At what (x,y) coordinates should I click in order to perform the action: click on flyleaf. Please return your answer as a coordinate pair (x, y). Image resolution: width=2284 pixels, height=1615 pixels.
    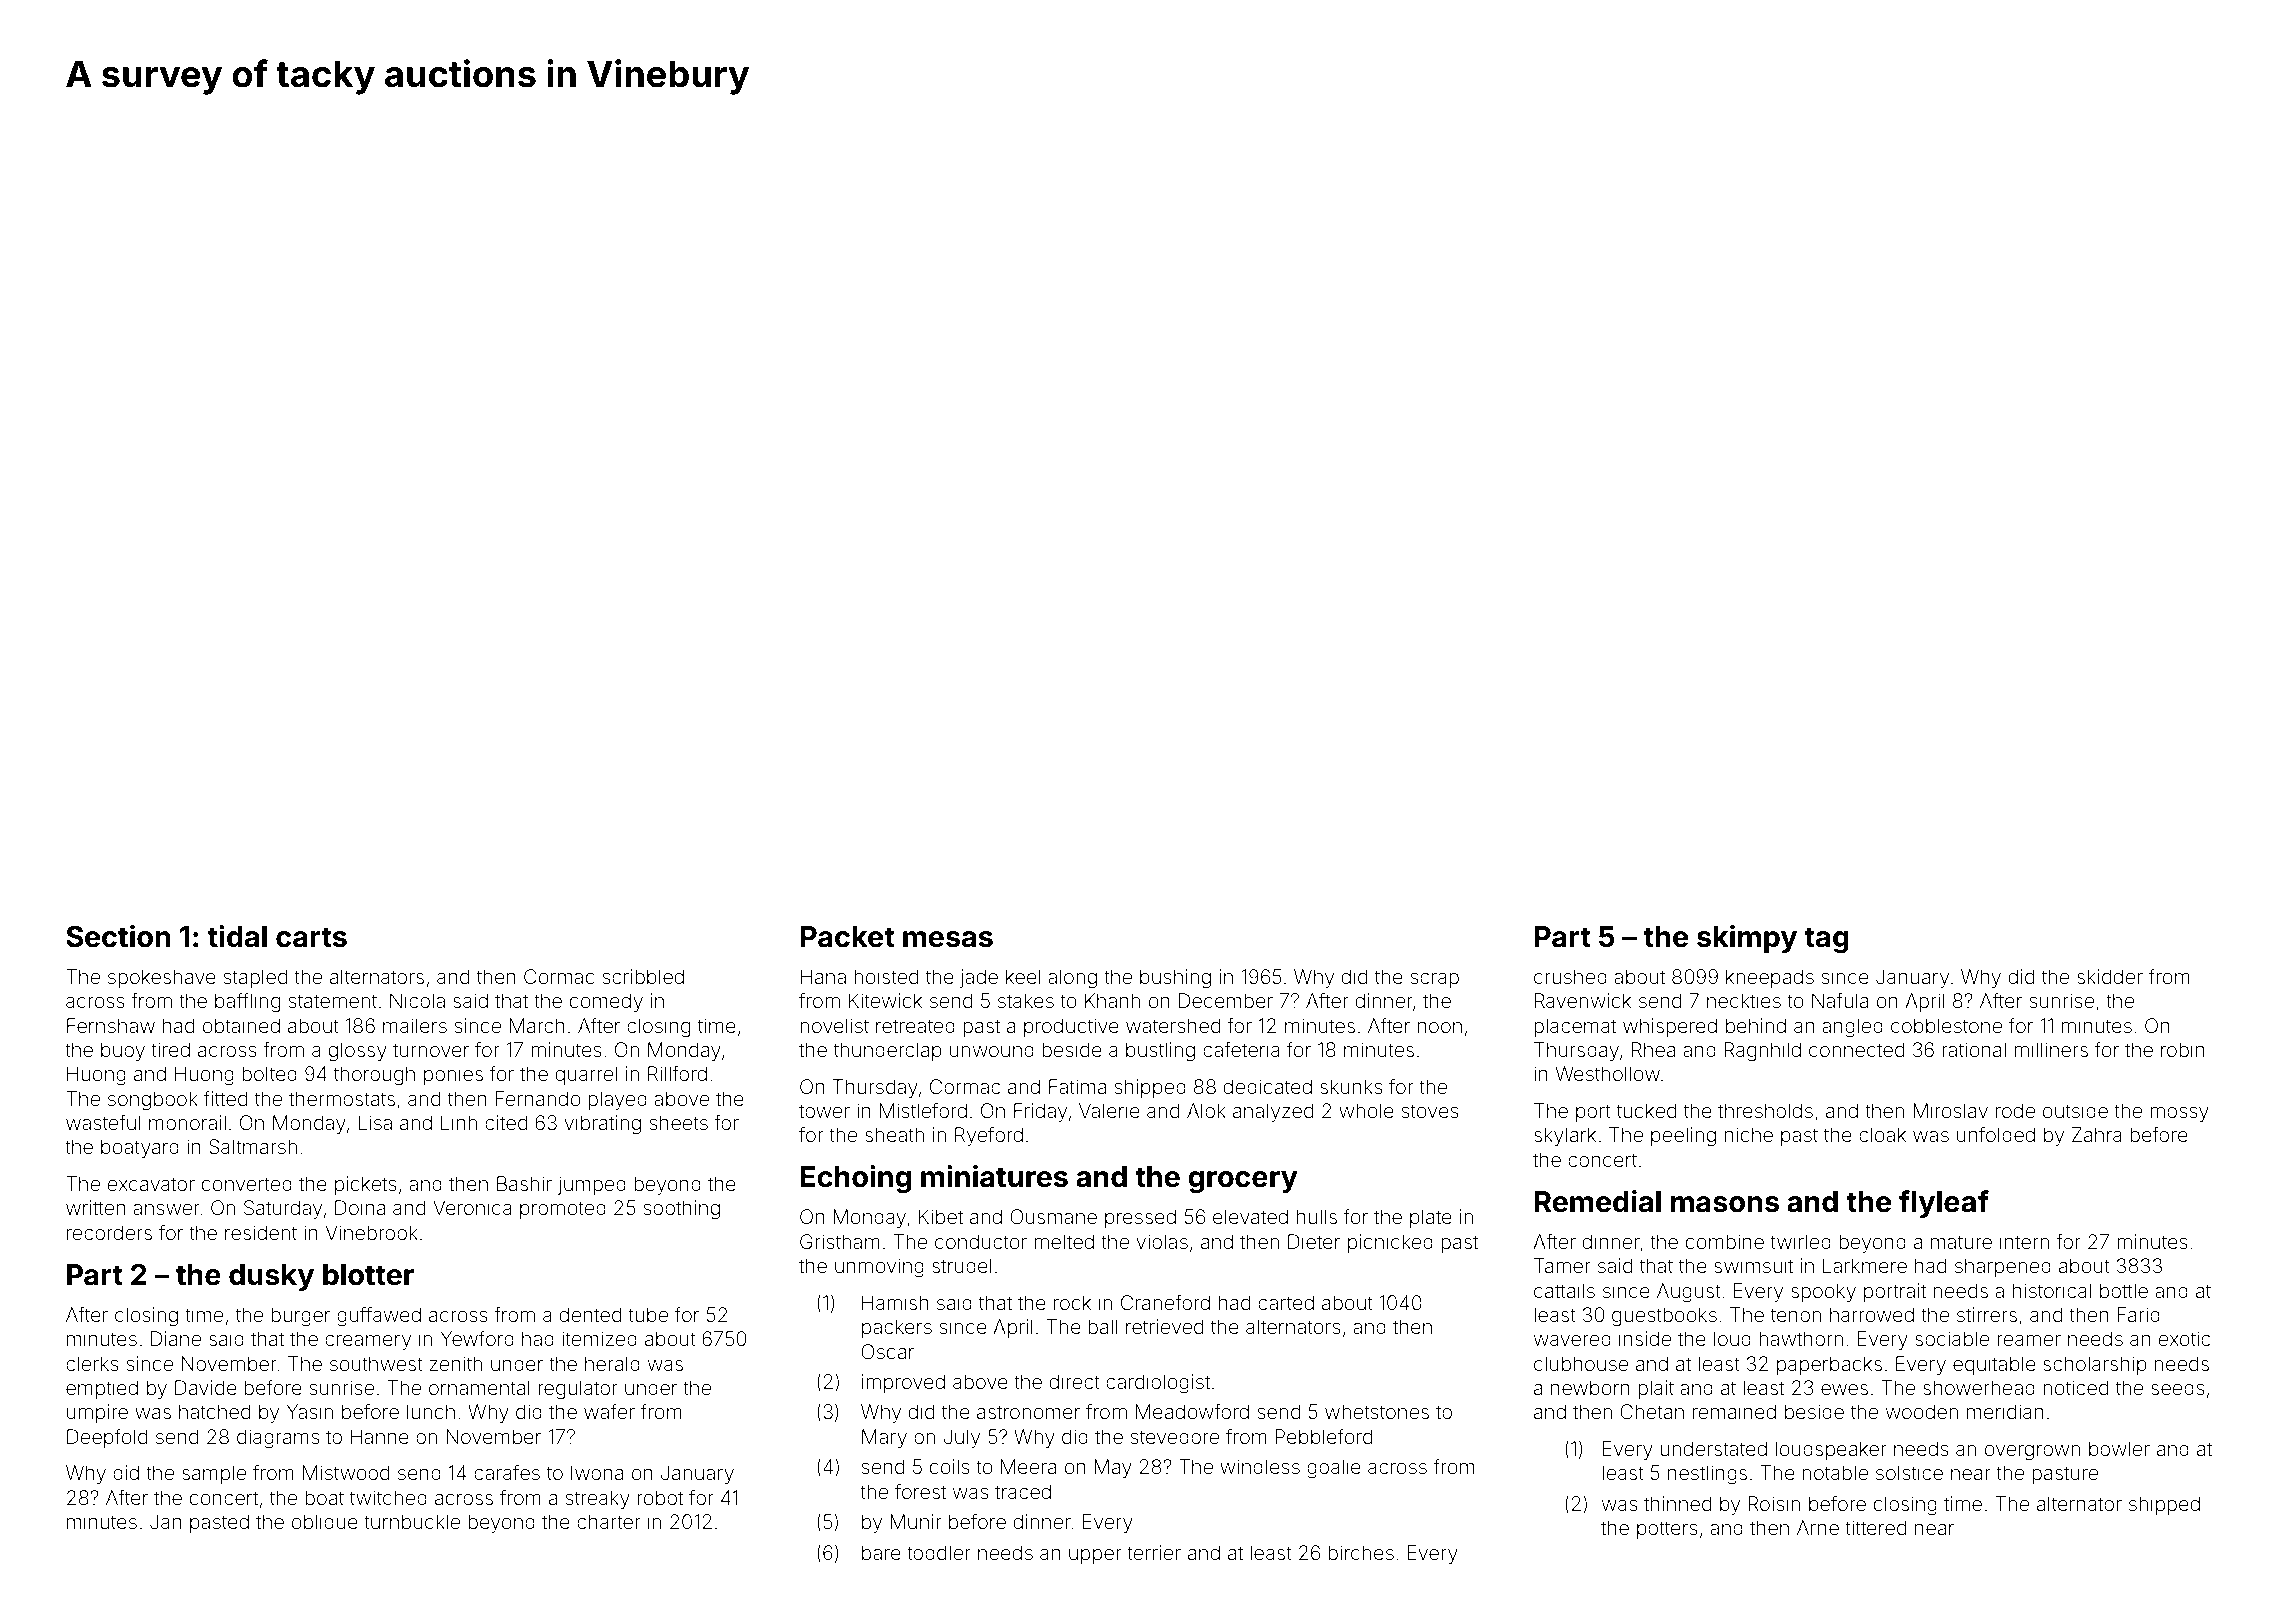
    Looking at the image, I should click on (1944, 1204).
